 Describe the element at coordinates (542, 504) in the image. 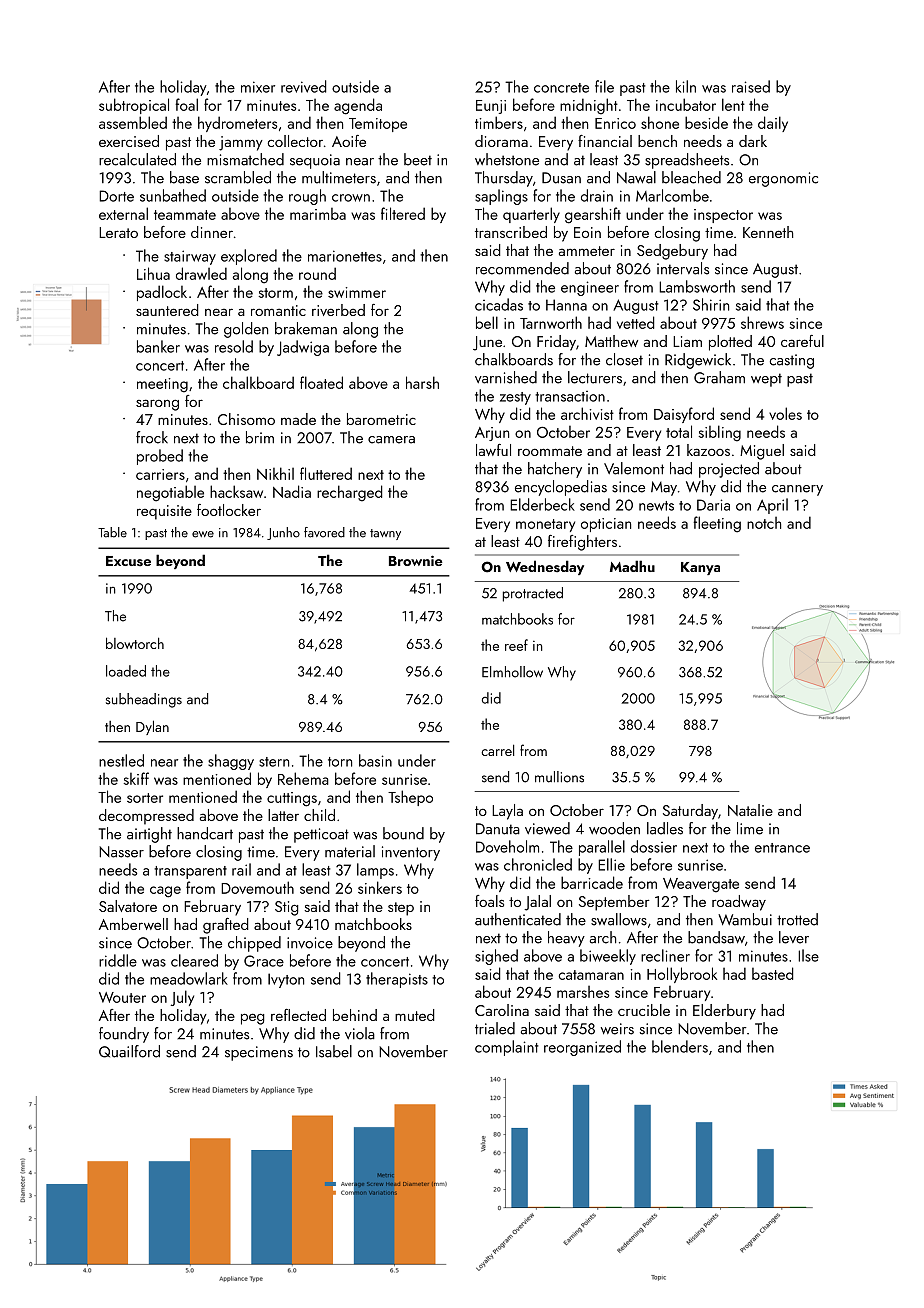

I see `Elderbeck` at that location.
